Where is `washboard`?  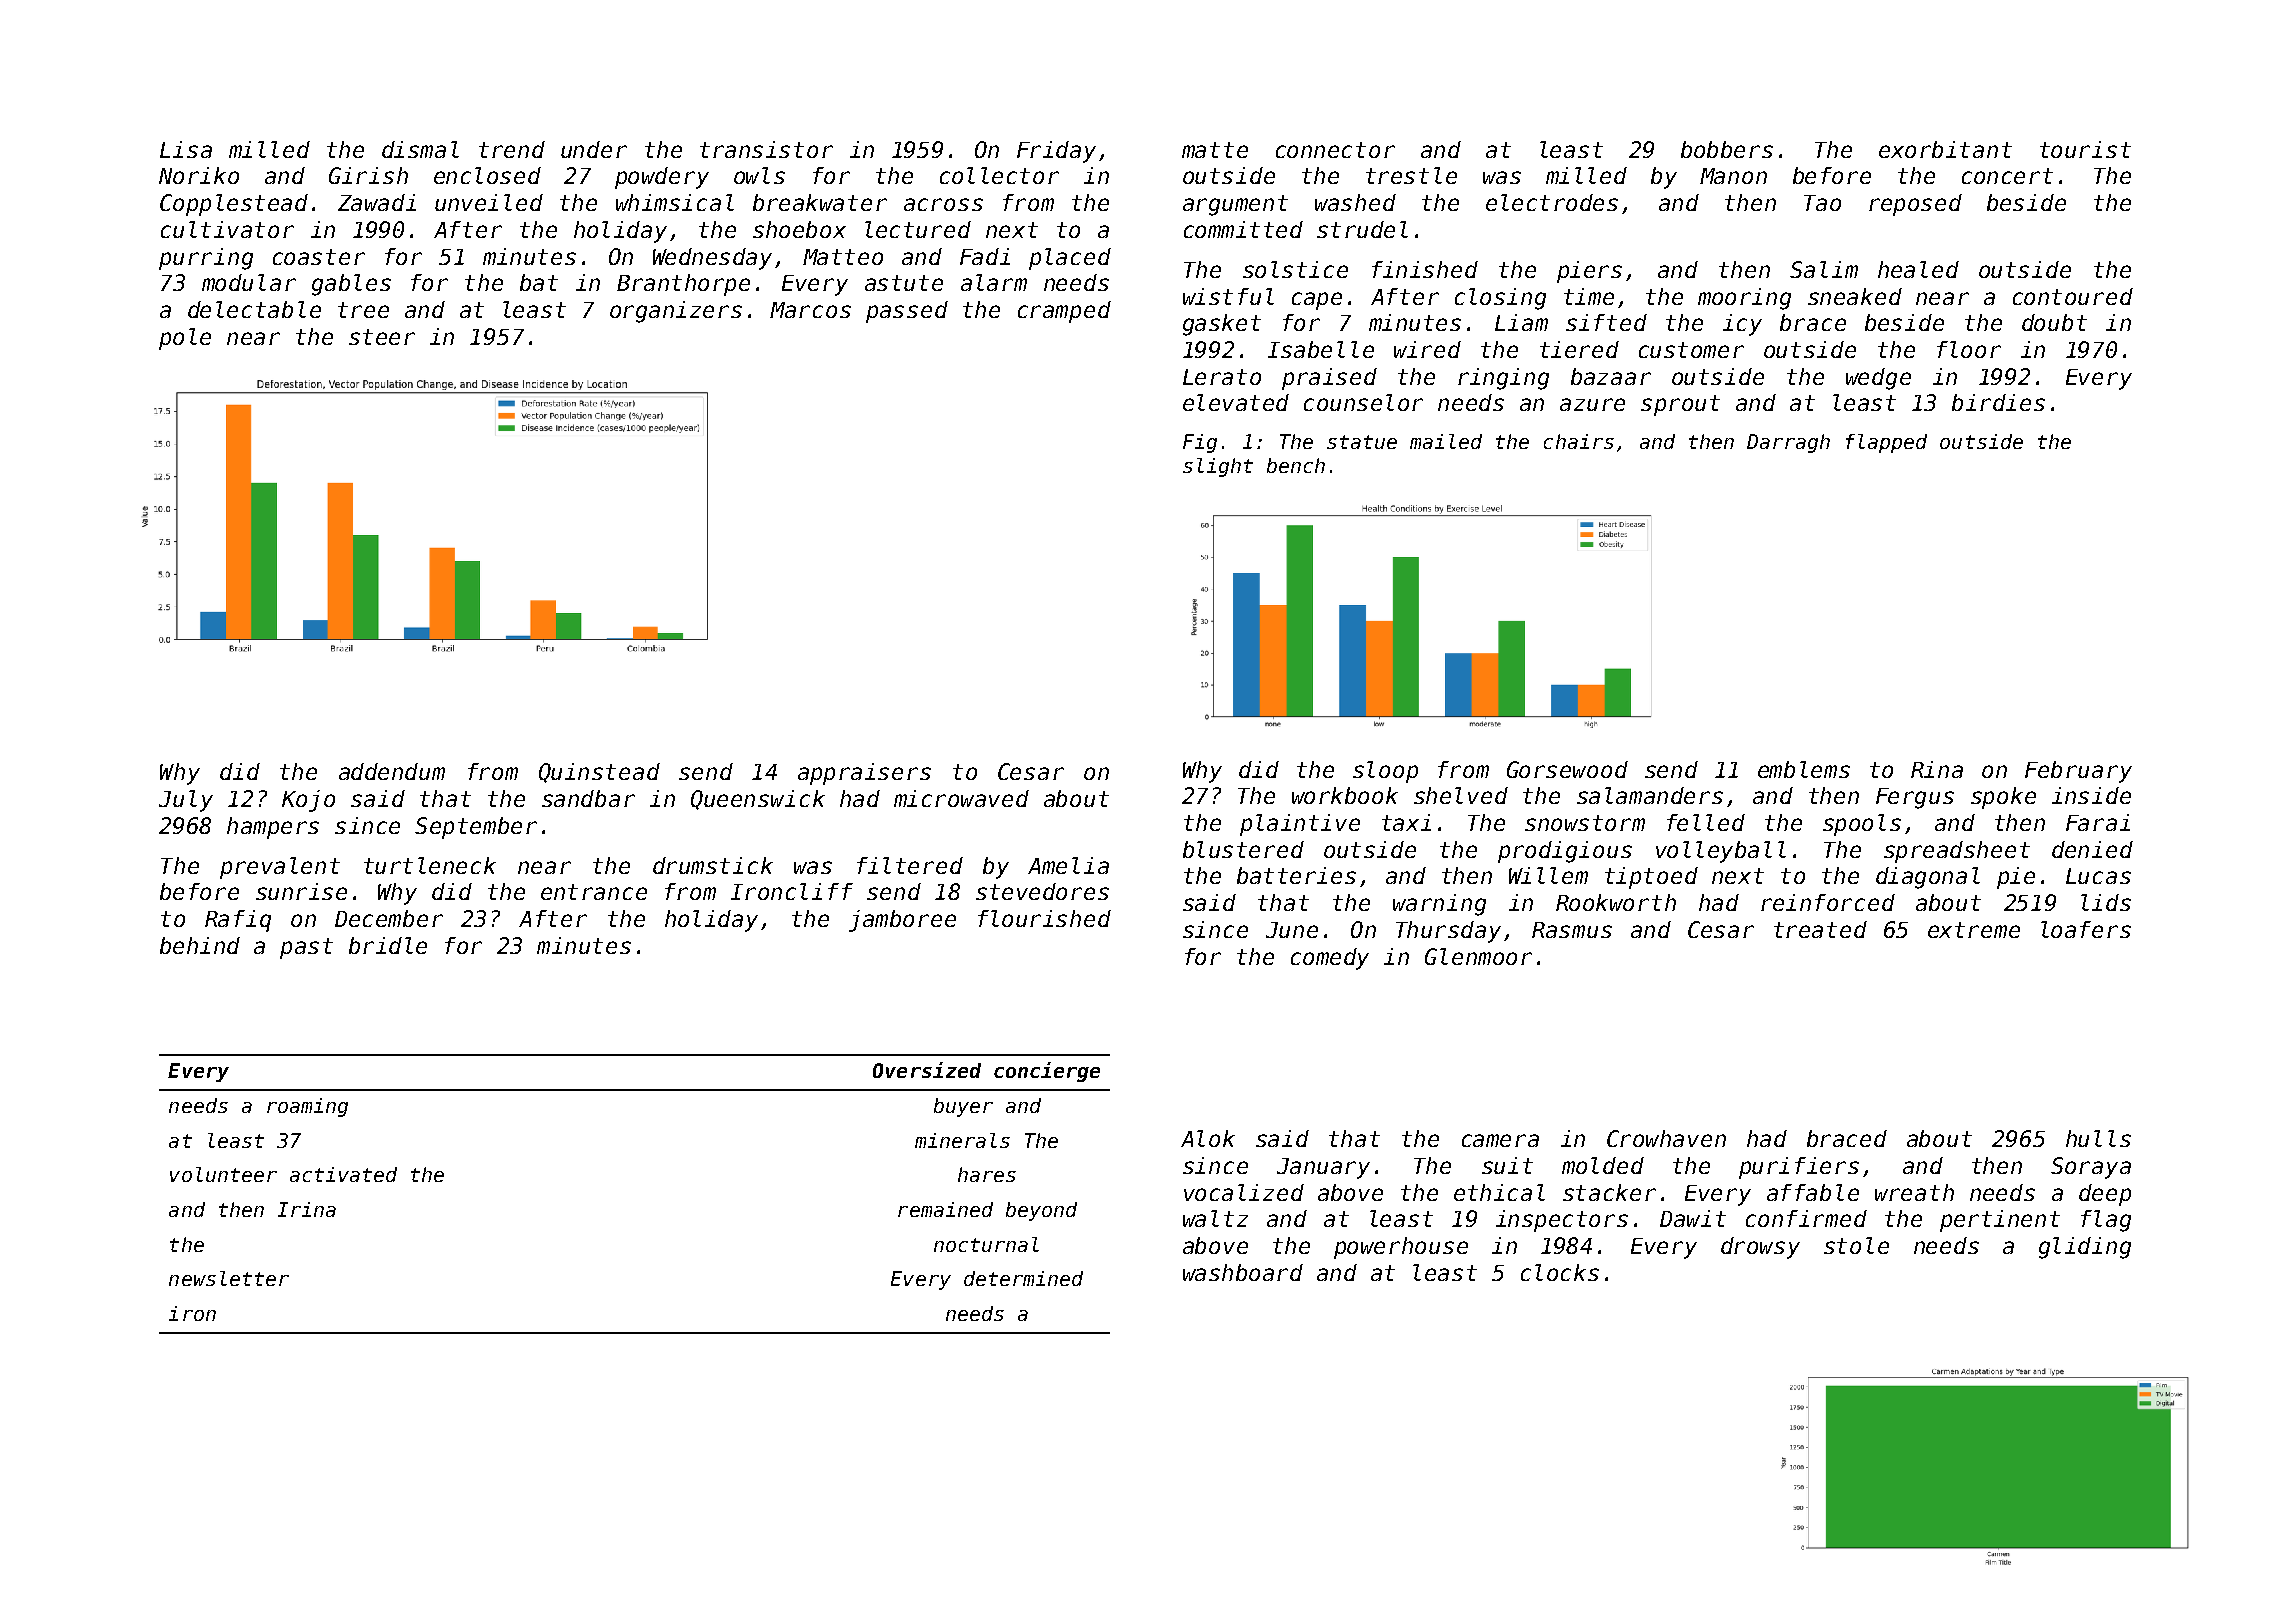 washboard is located at coordinates (1243, 1272).
